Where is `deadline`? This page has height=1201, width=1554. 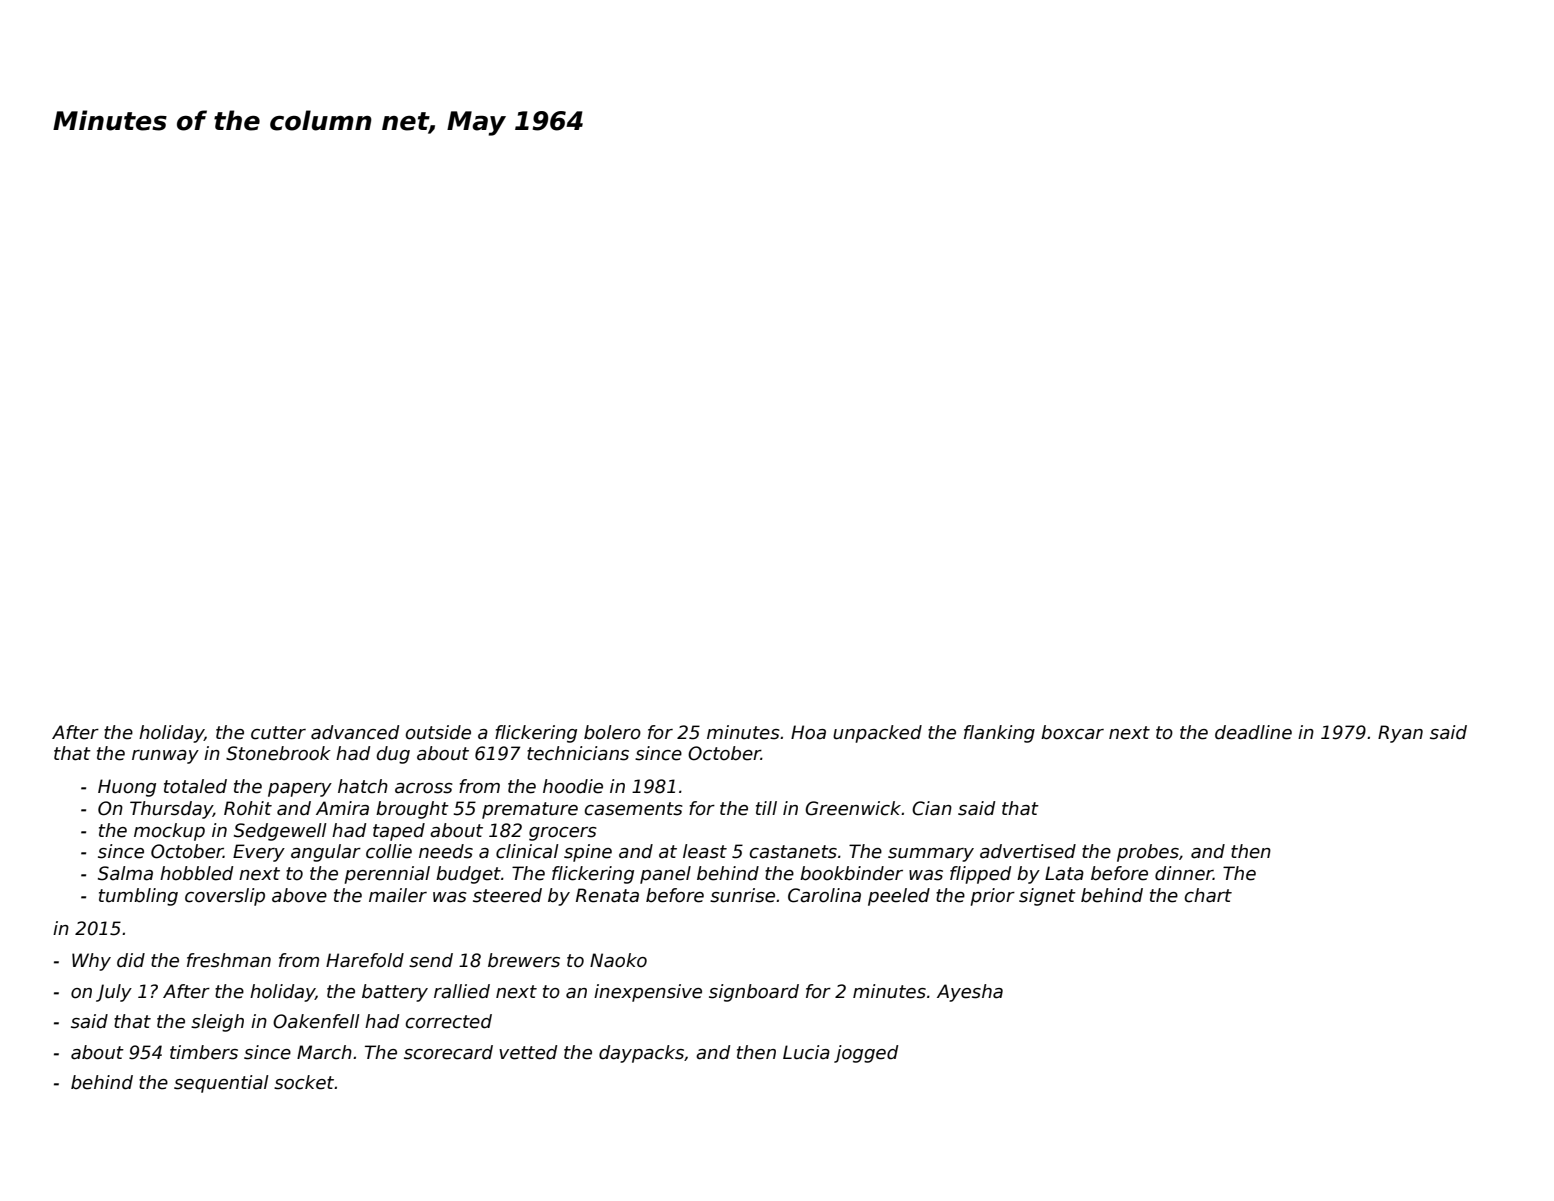
deadline is located at coordinates (1253, 732).
